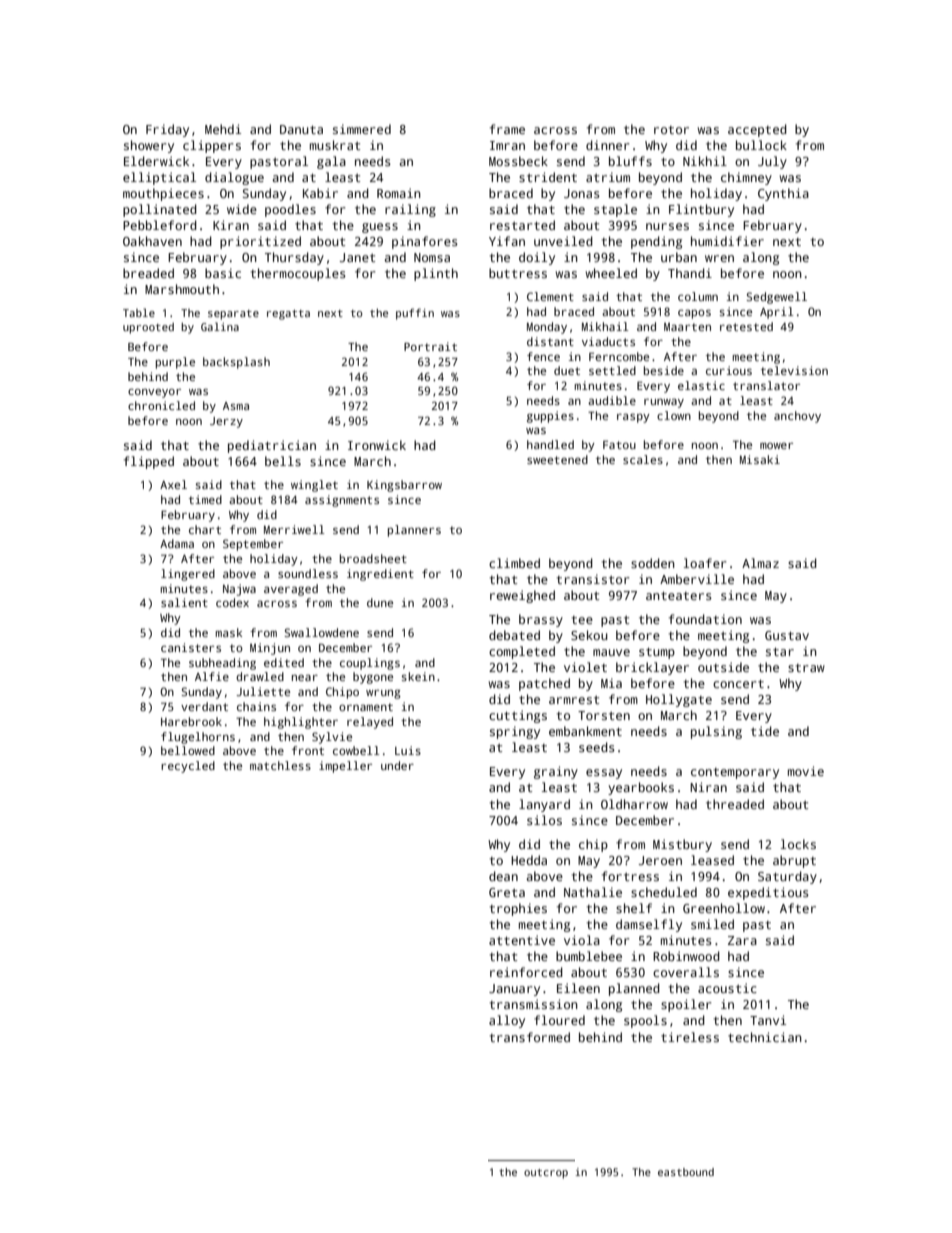  I want to click on Misaki, so click(760, 459).
